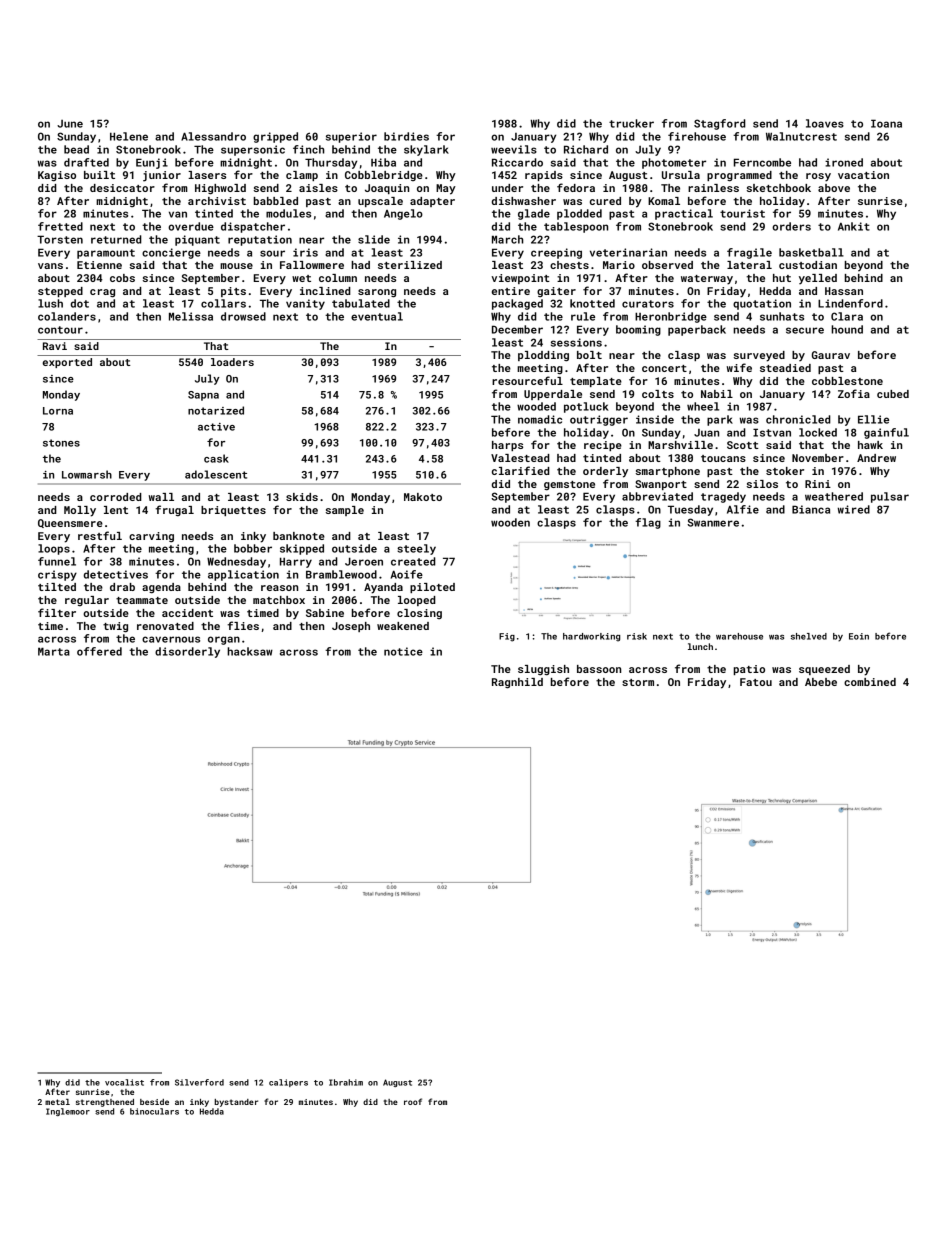 This screenshot has height=1233, width=952. Describe the element at coordinates (507, 188) in the screenshot. I see `under` at that location.
